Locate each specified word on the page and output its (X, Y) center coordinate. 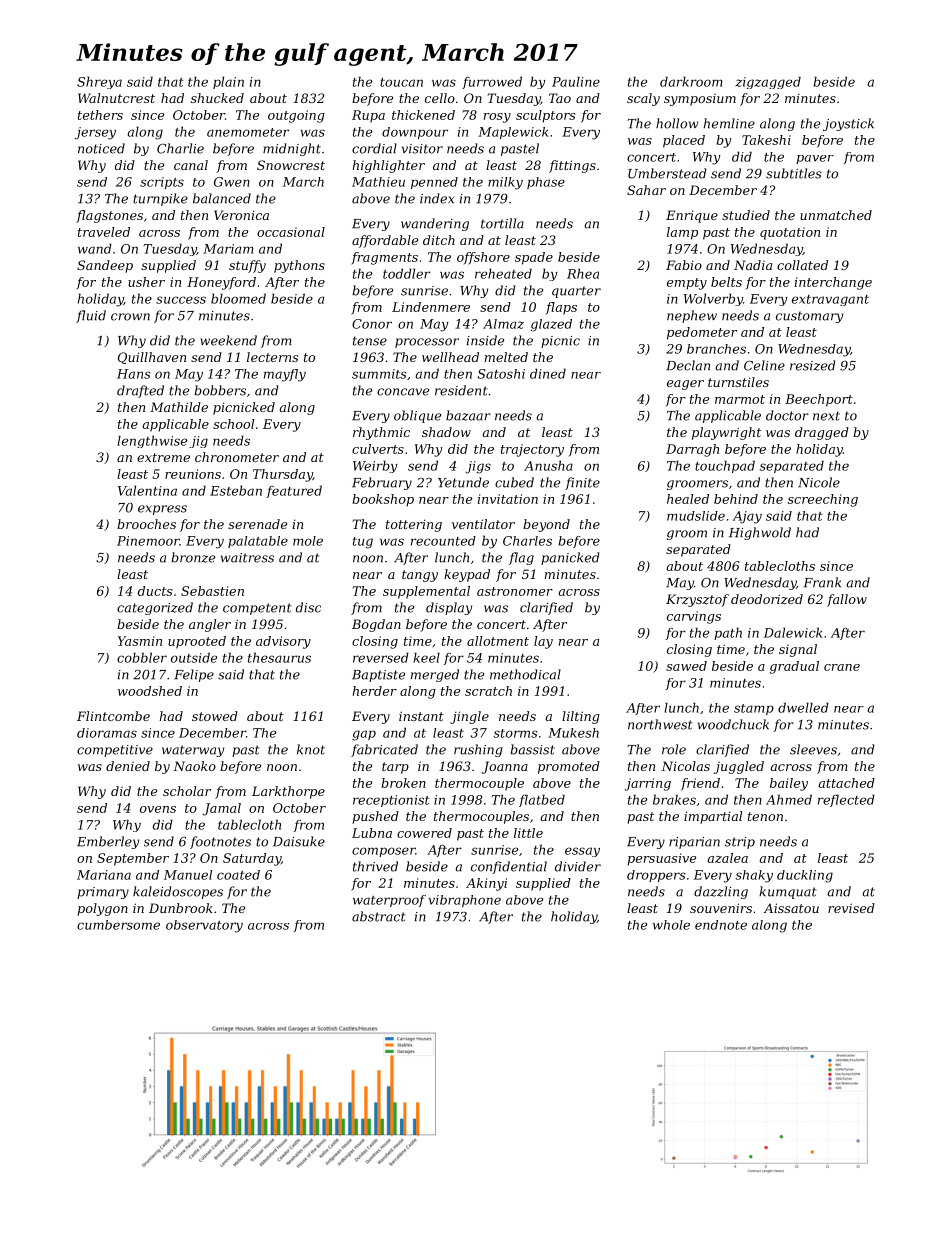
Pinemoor (148, 541)
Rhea (583, 273)
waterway (193, 751)
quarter (576, 292)
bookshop (383, 500)
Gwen (232, 182)
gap (364, 735)
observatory (204, 926)
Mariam (228, 249)
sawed (686, 666)
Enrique (692, 216)
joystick (848, 124)
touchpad (725, 466)
